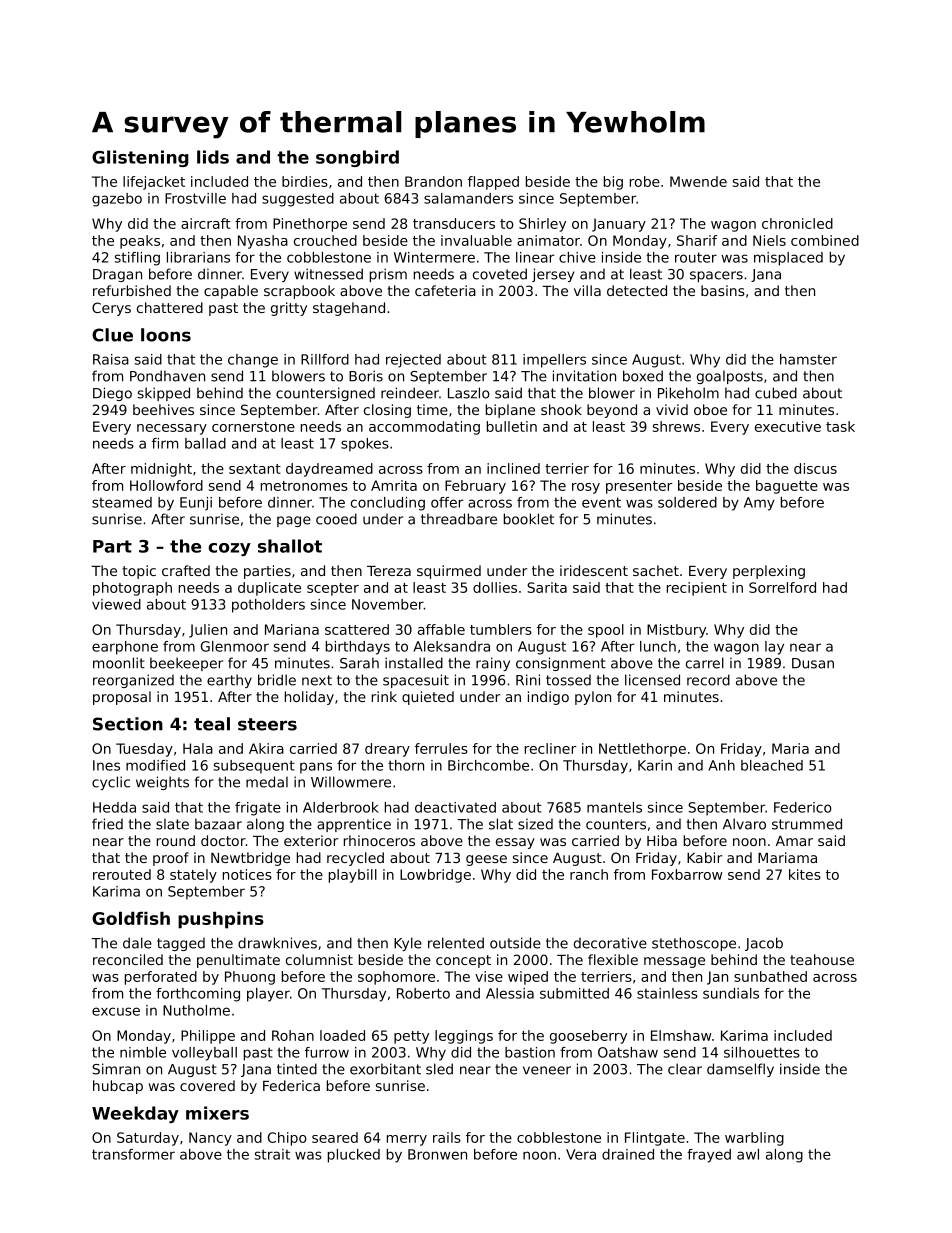 The image size is (952, 1233). I want to click on steamed, so click(122, 502).
